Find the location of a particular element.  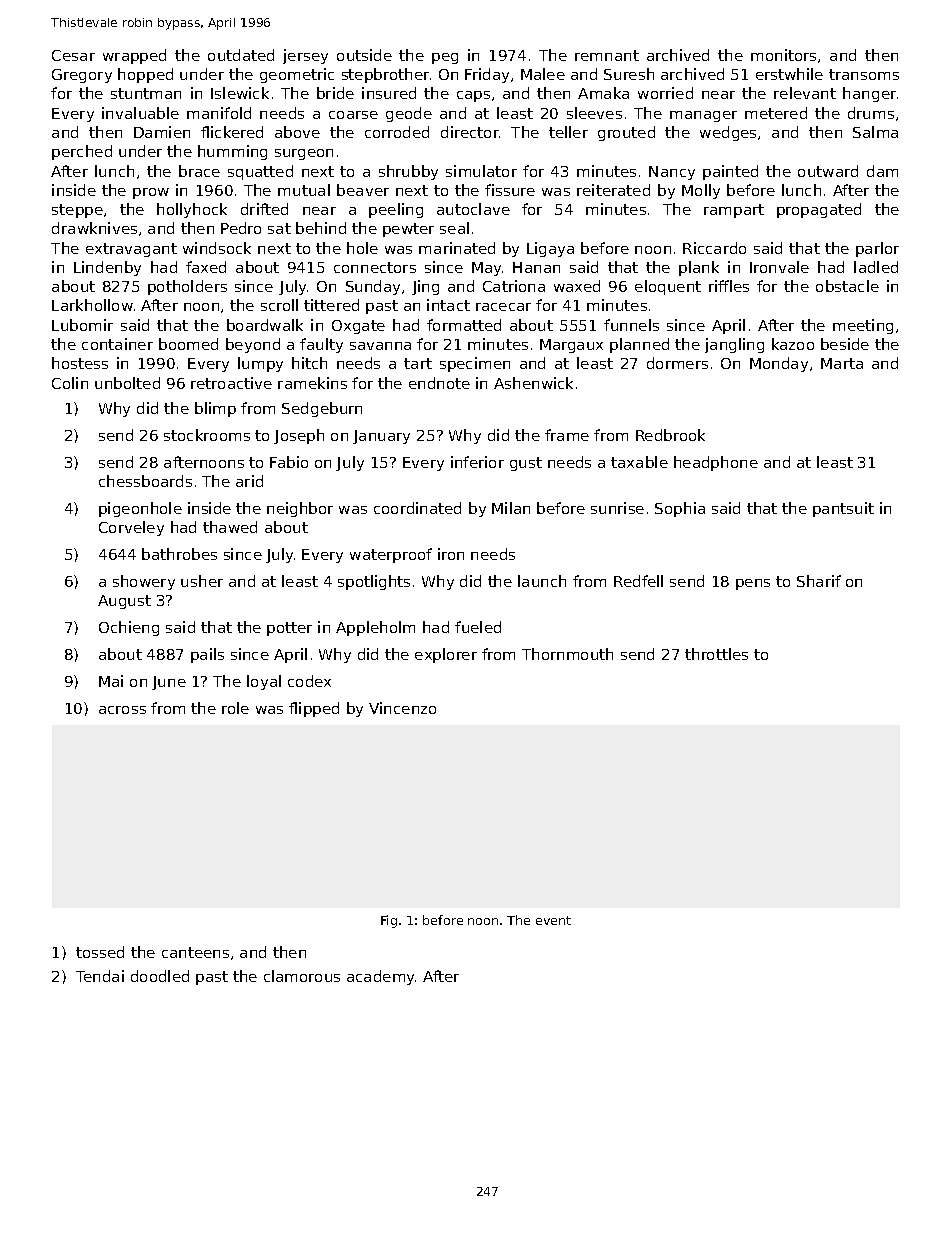

jersey is located at coordinates (305, 56).
